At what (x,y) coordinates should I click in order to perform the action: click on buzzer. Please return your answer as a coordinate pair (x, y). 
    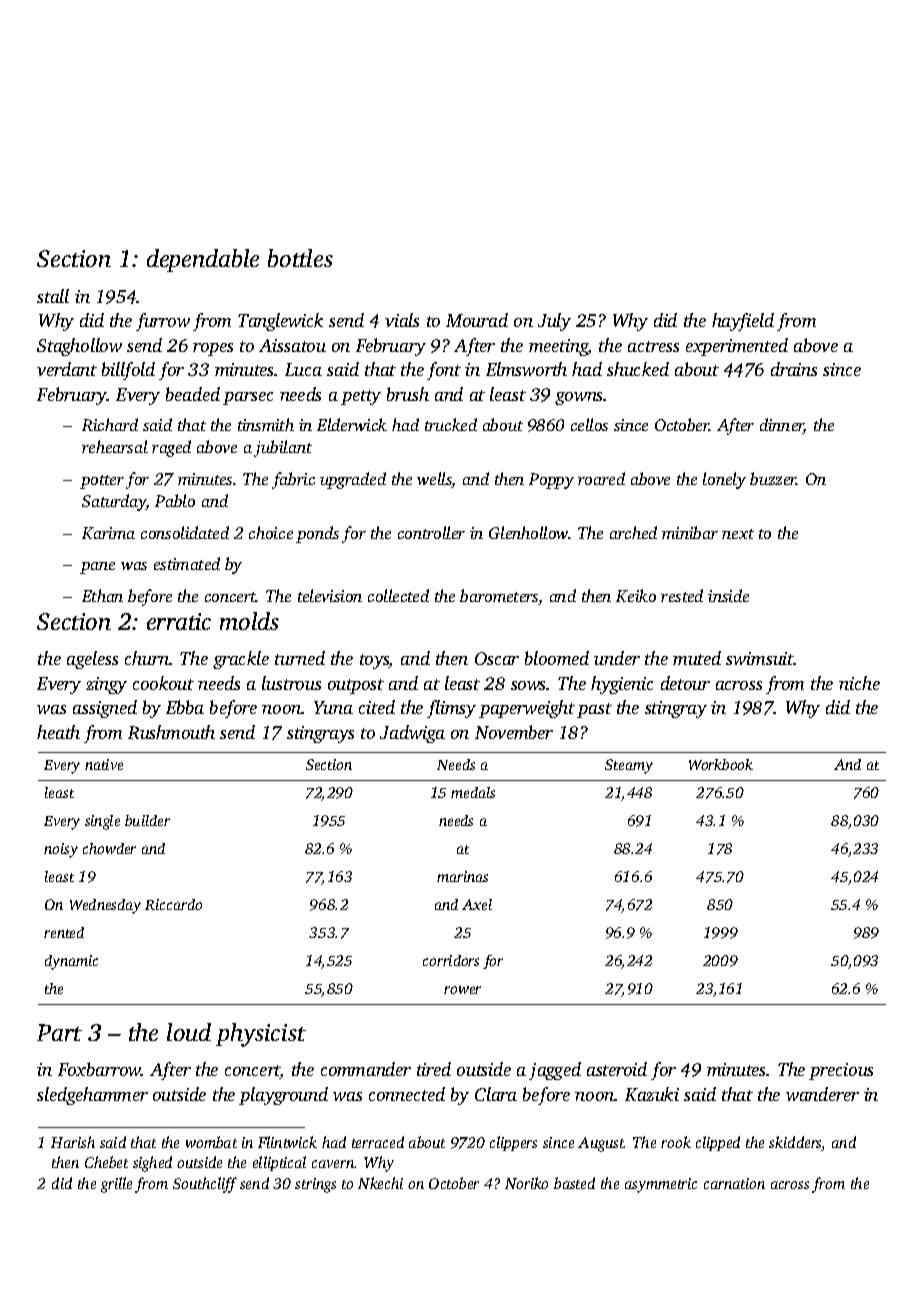
    Looking at the image, I should click on (773, 478).
